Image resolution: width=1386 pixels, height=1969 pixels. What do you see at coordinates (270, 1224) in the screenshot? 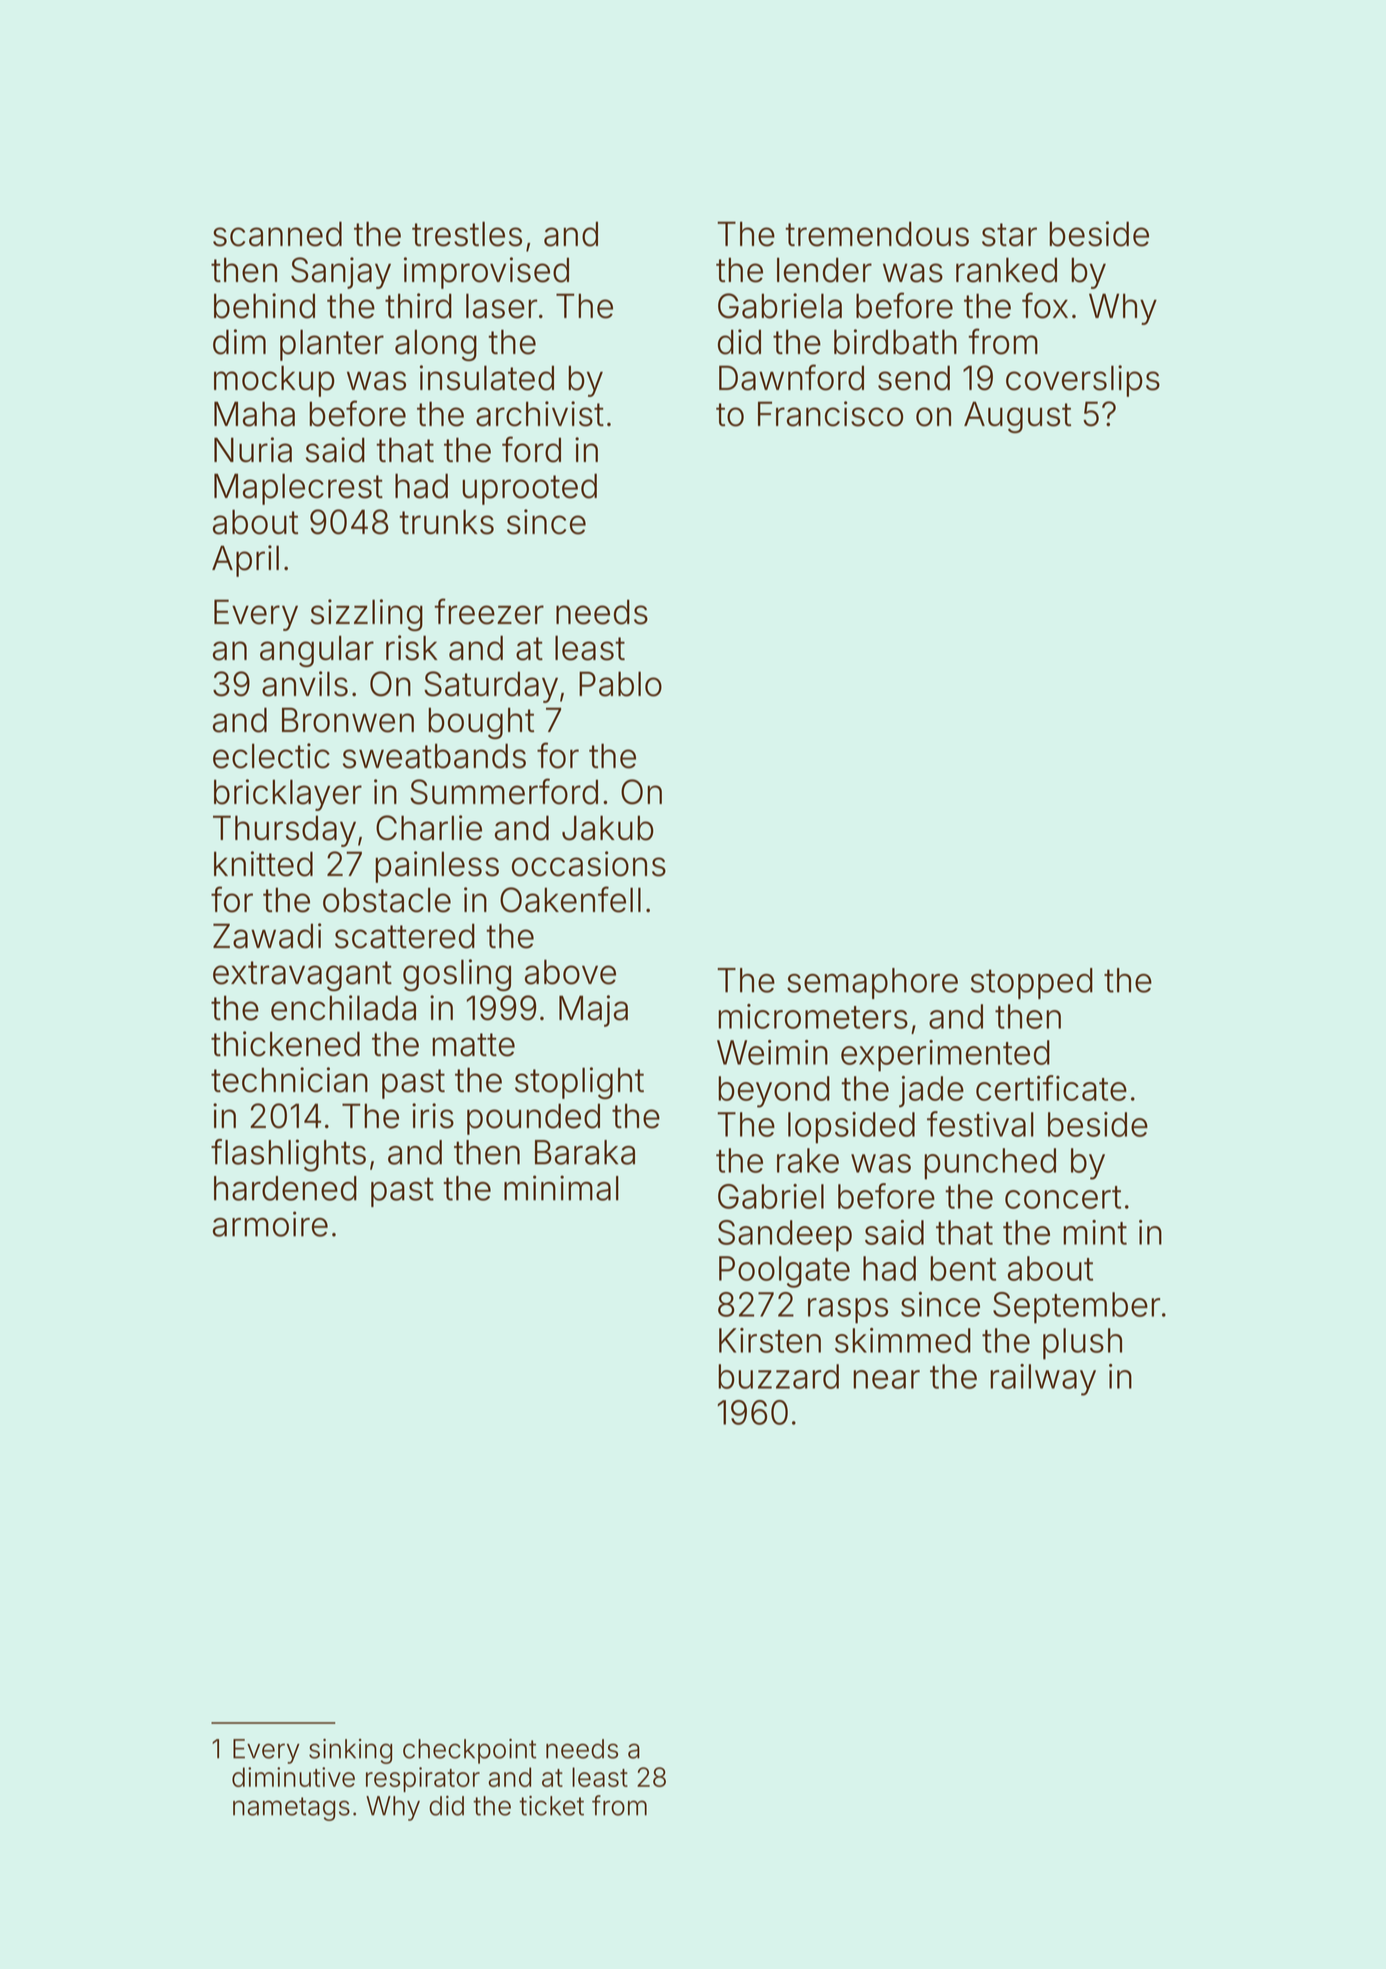
I see `armoire` at bounding box center [270, 1224].
